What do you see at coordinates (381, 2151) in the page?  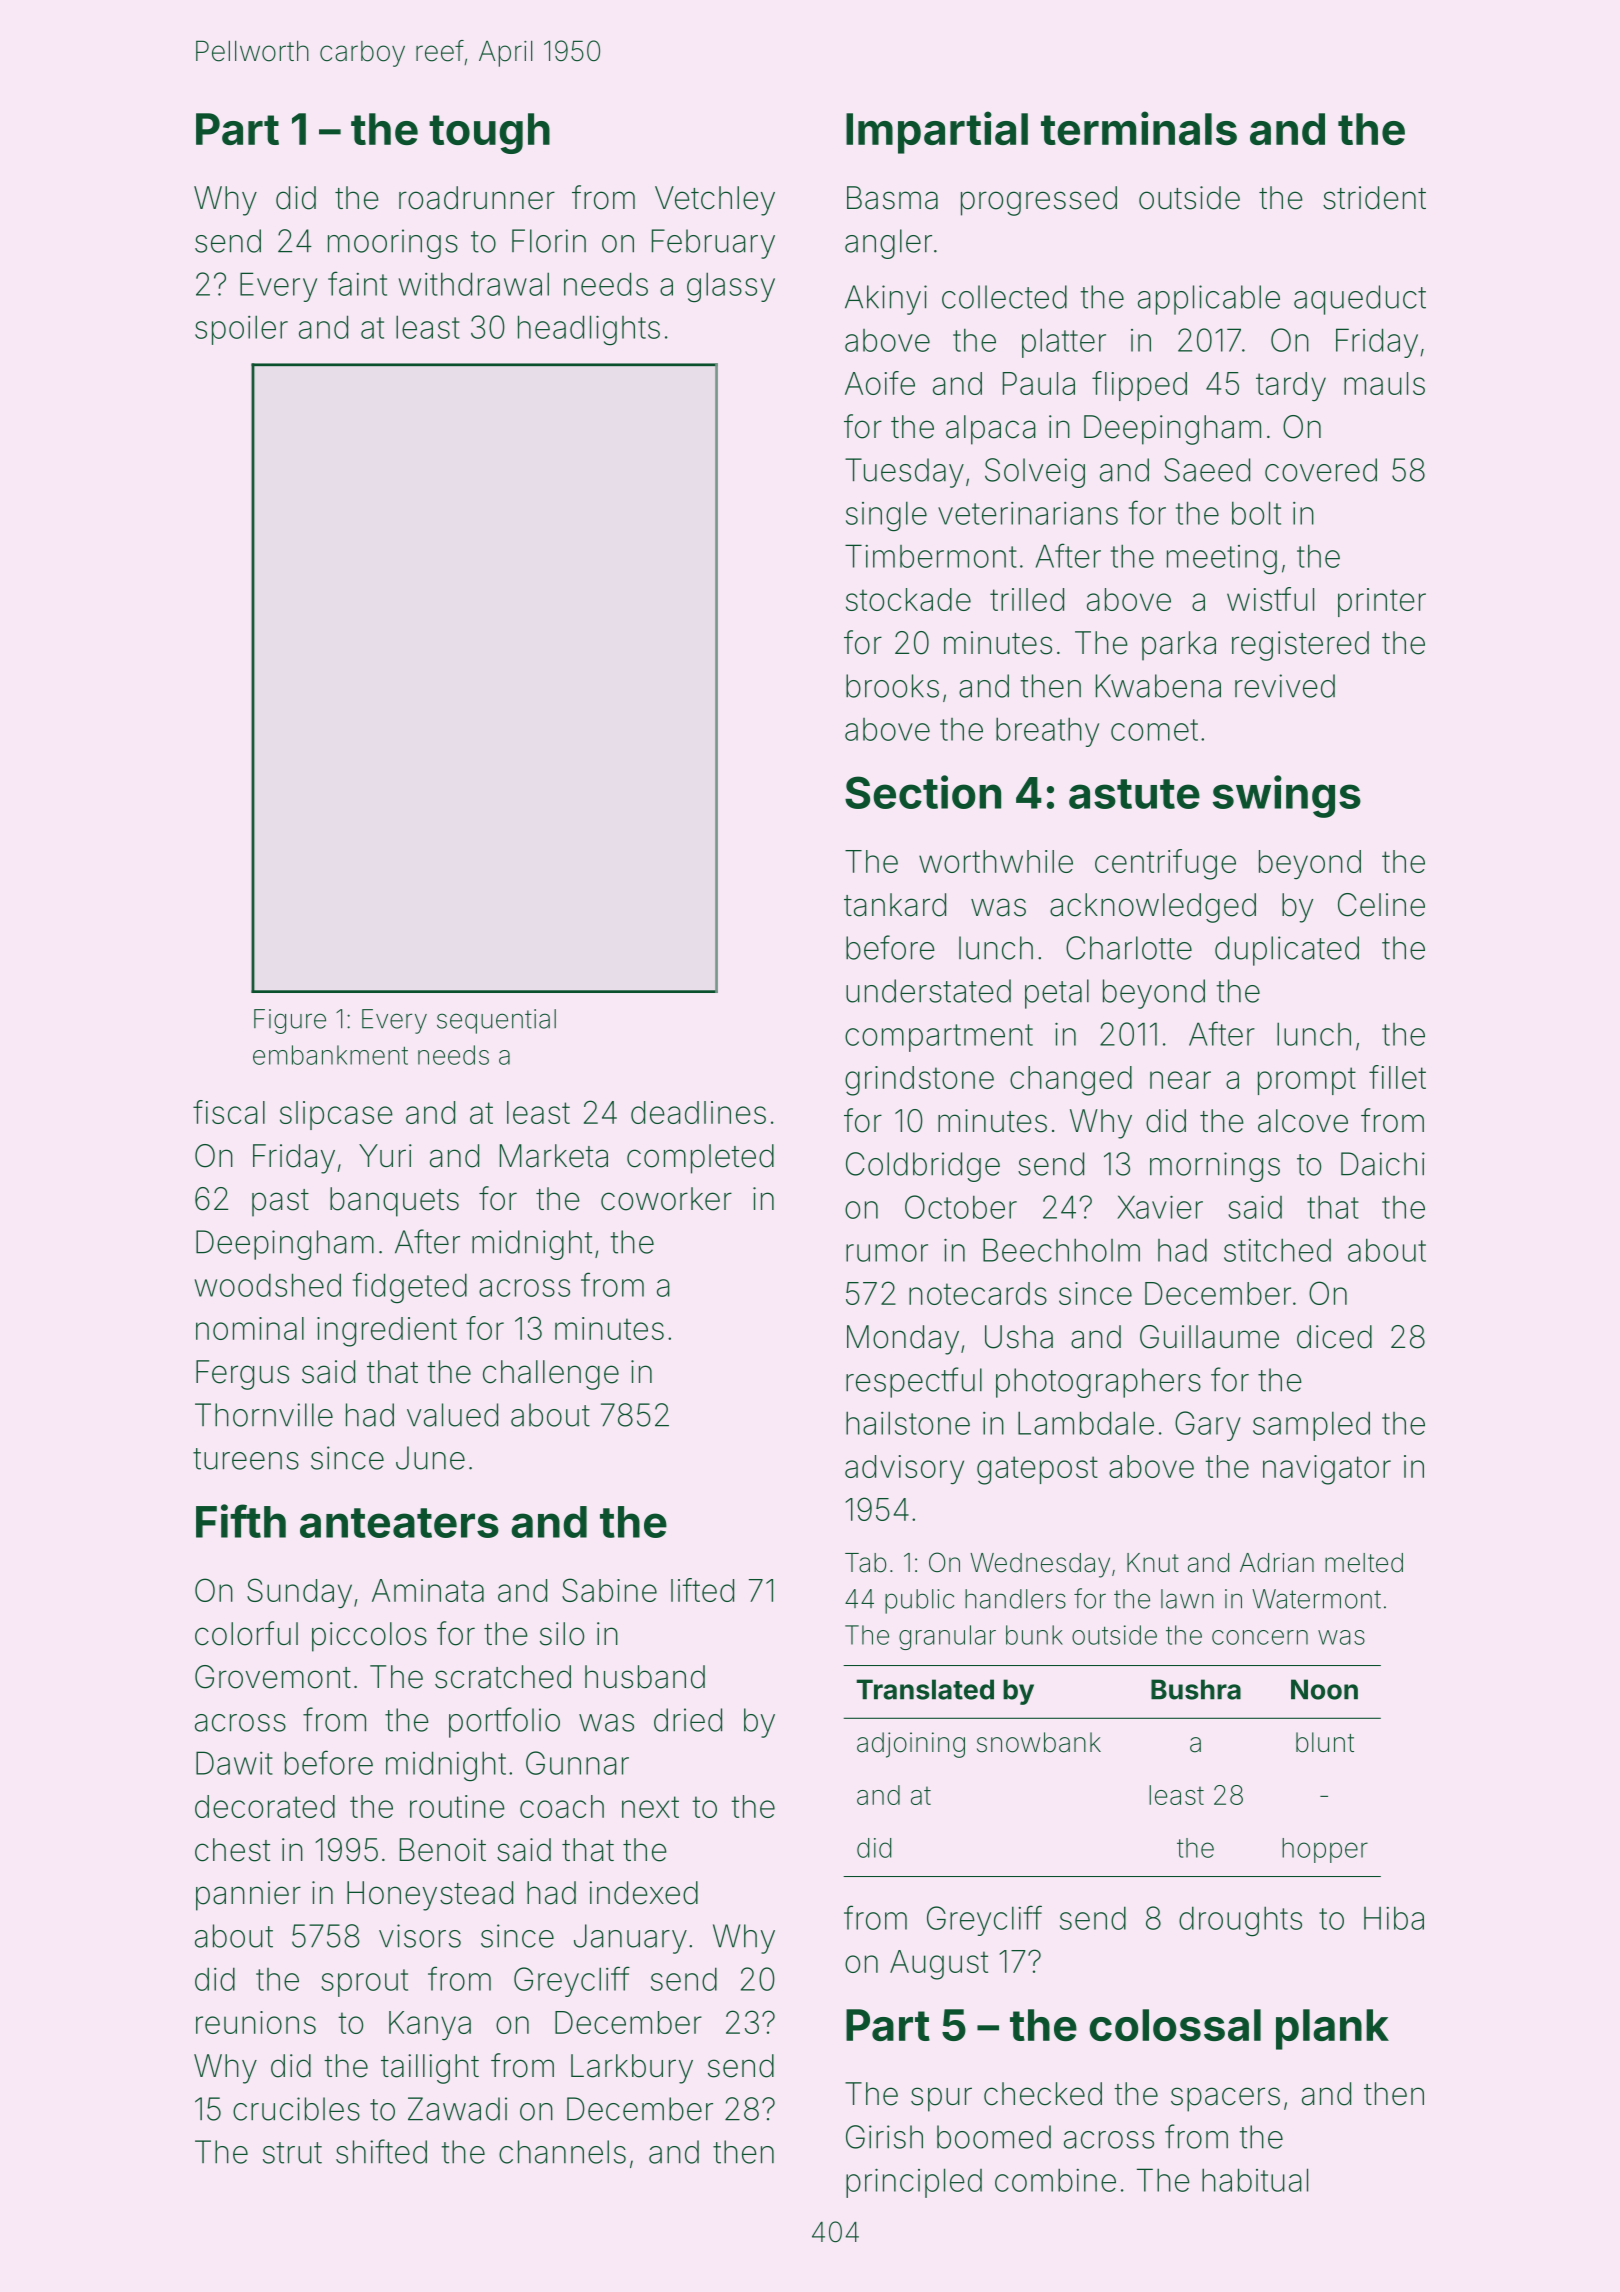 I see `shifted` at bounding box center [381, 2151].
